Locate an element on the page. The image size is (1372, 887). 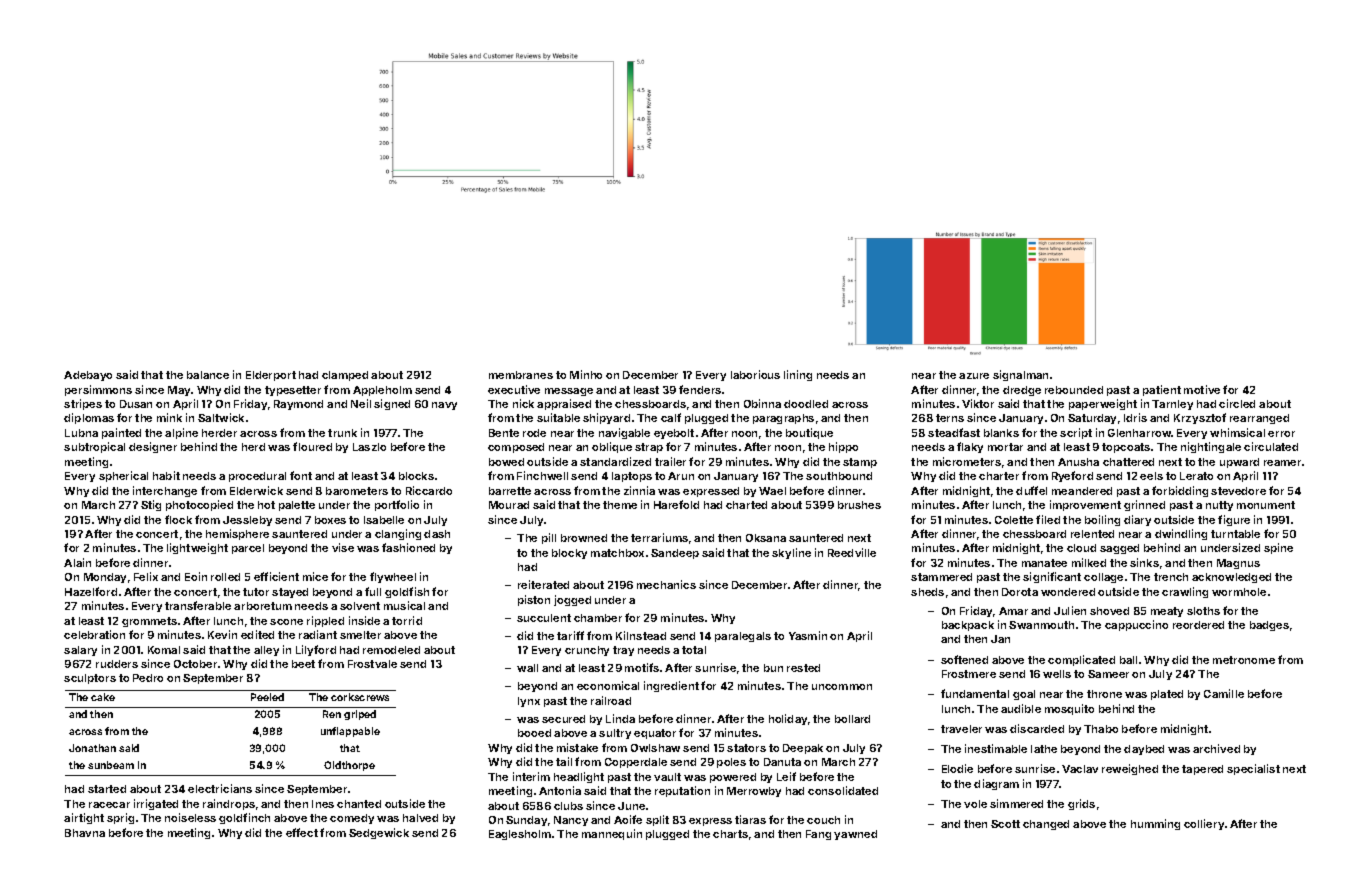
beet is located at coordinates (303, 664).
